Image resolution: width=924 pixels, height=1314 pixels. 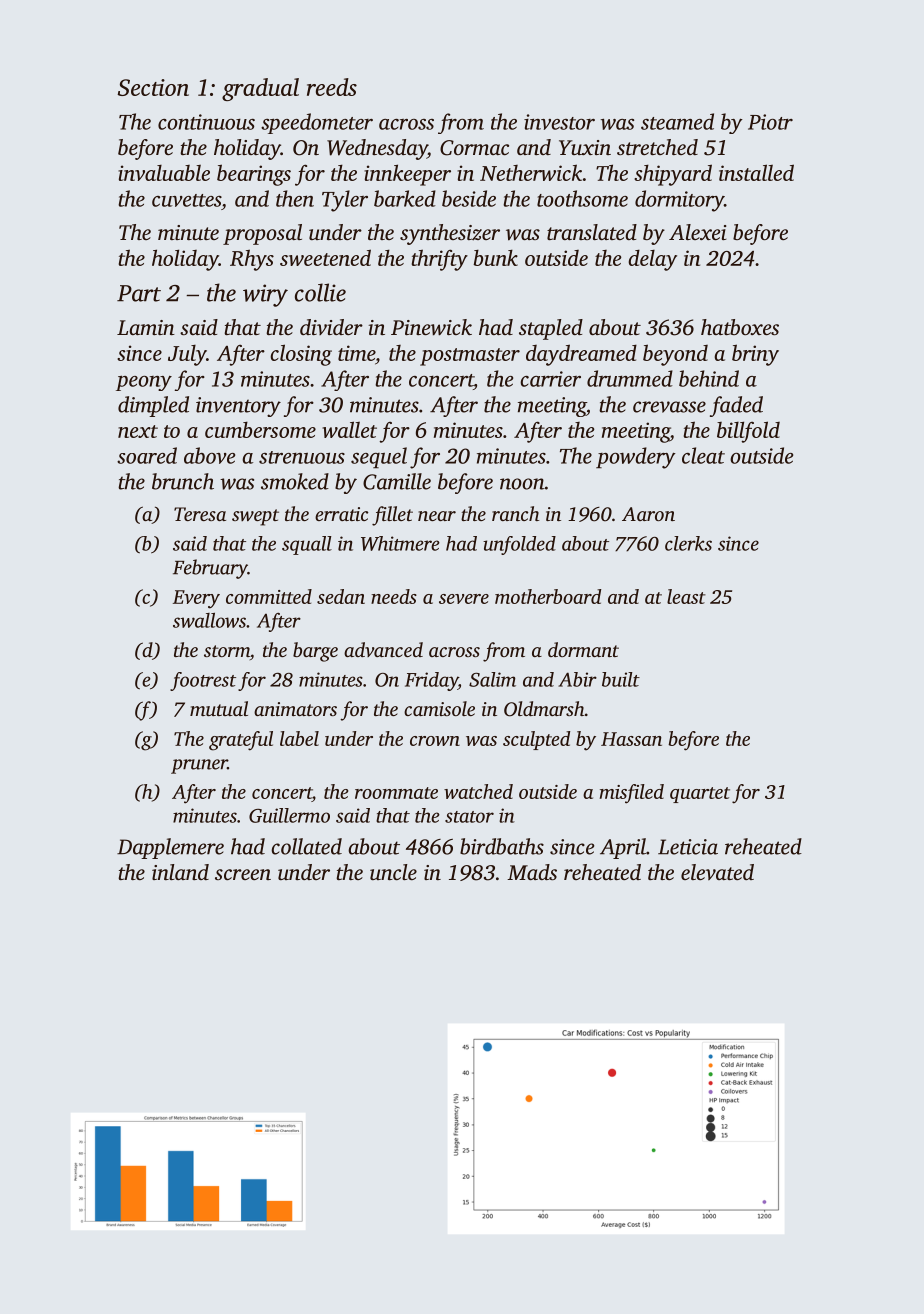 What do you see at coordinates (697, 232) in the screenshot?
I see `Alexei` at bounding box center [697, 232].
